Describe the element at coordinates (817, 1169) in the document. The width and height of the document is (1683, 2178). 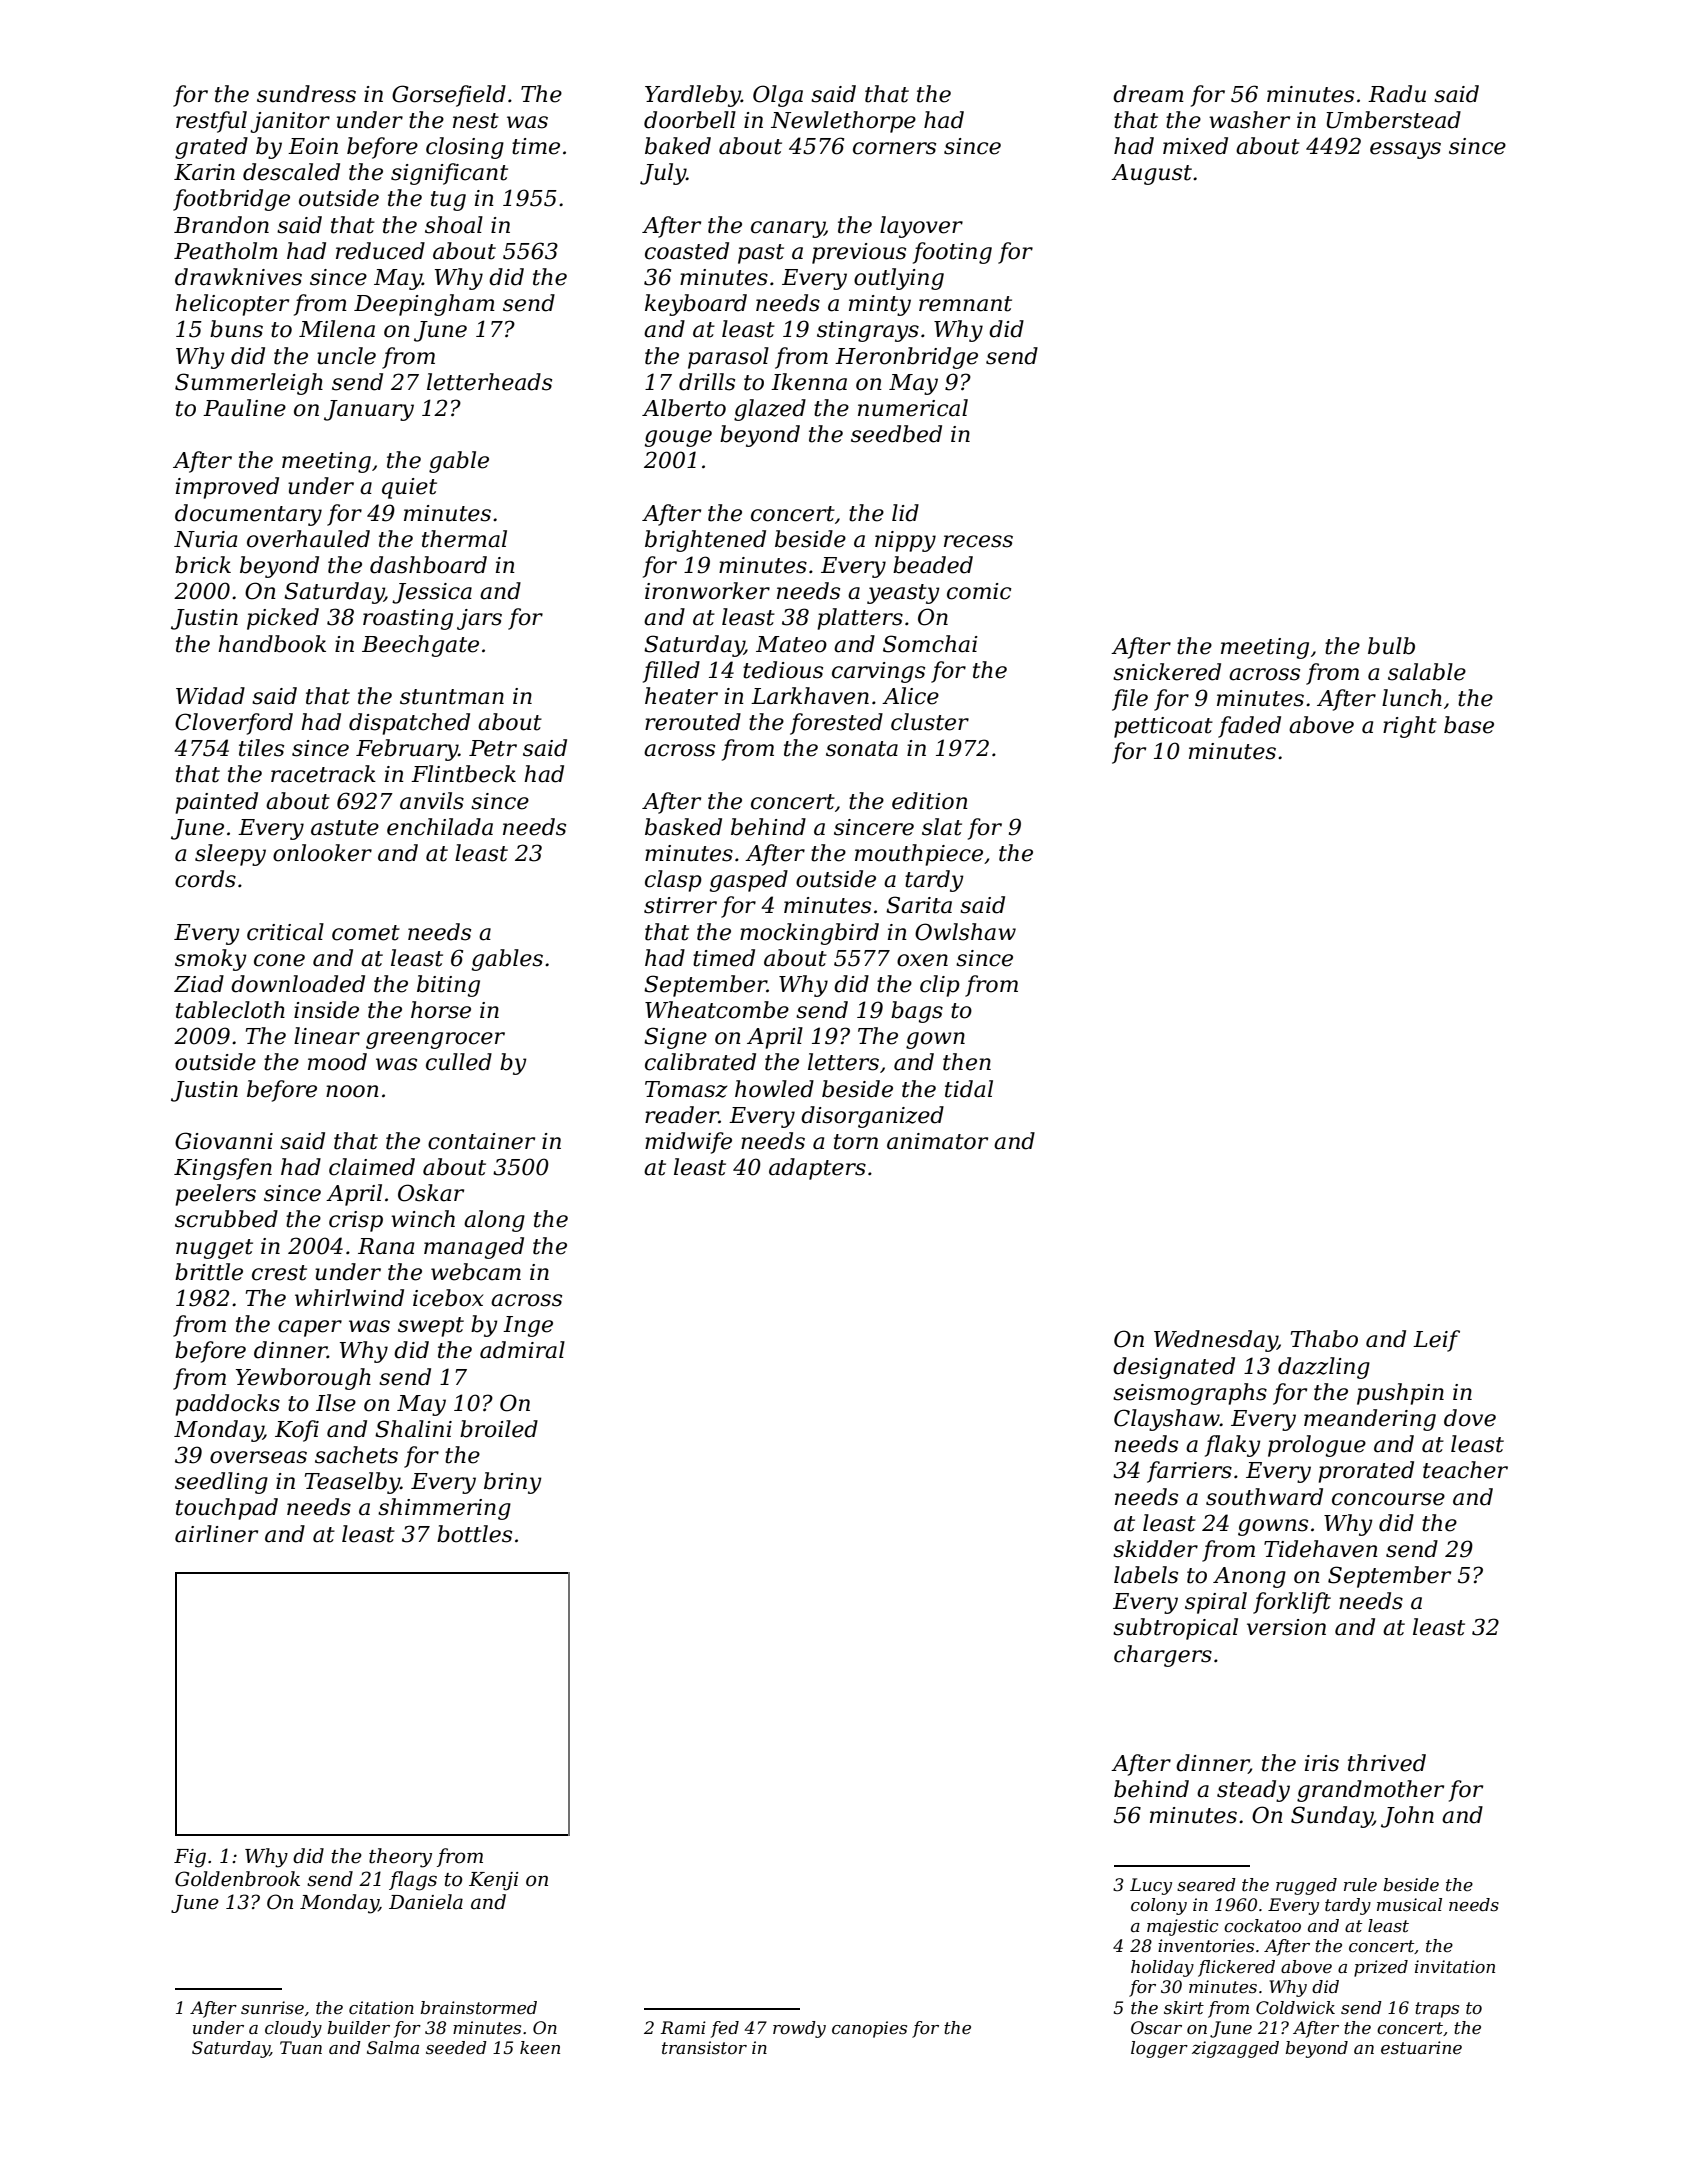
I see `adapters` at that location.
